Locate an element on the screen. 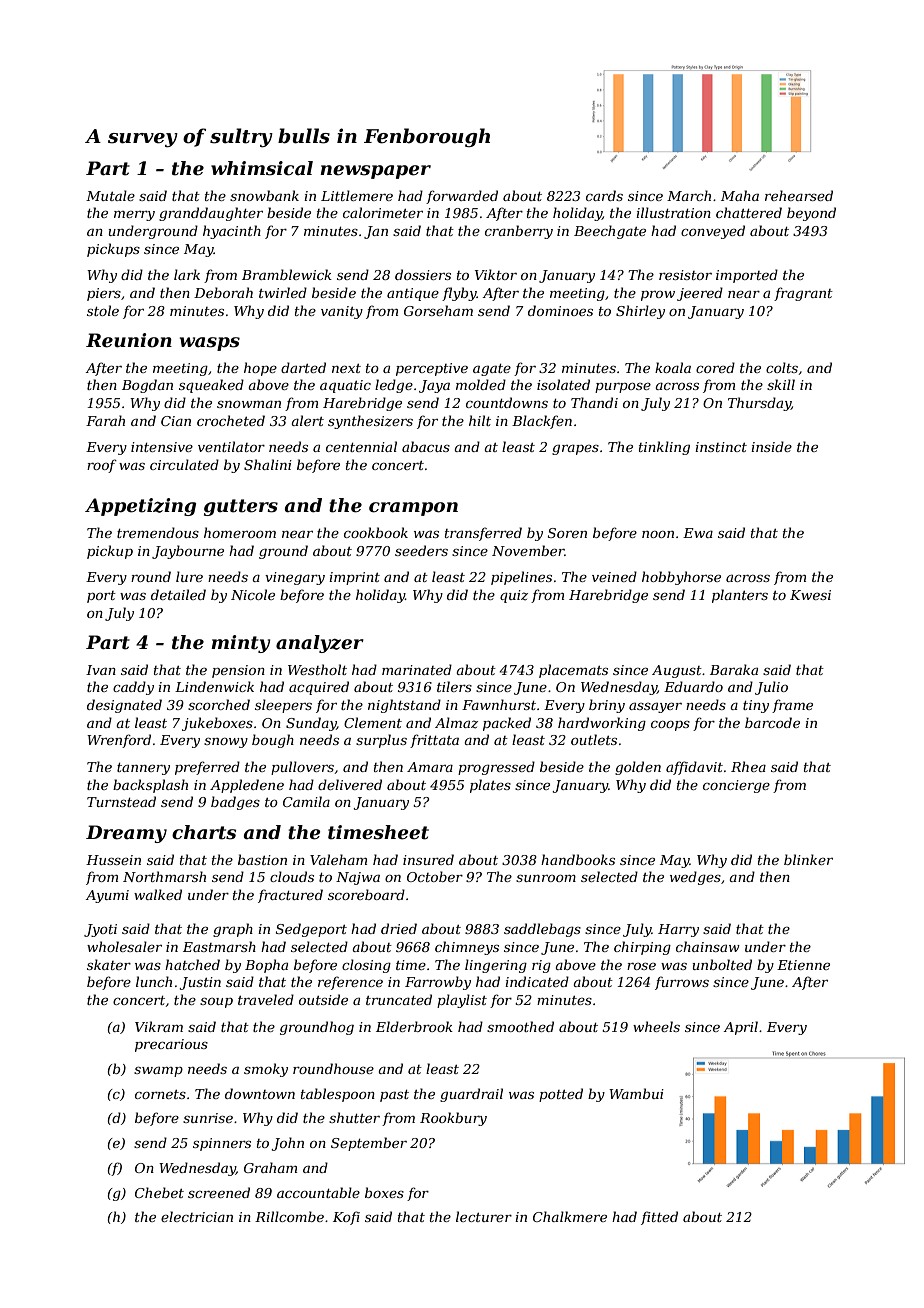 The height and width of the screenshot is (1308, 924). blinker is located at coordinates (808, 859).
